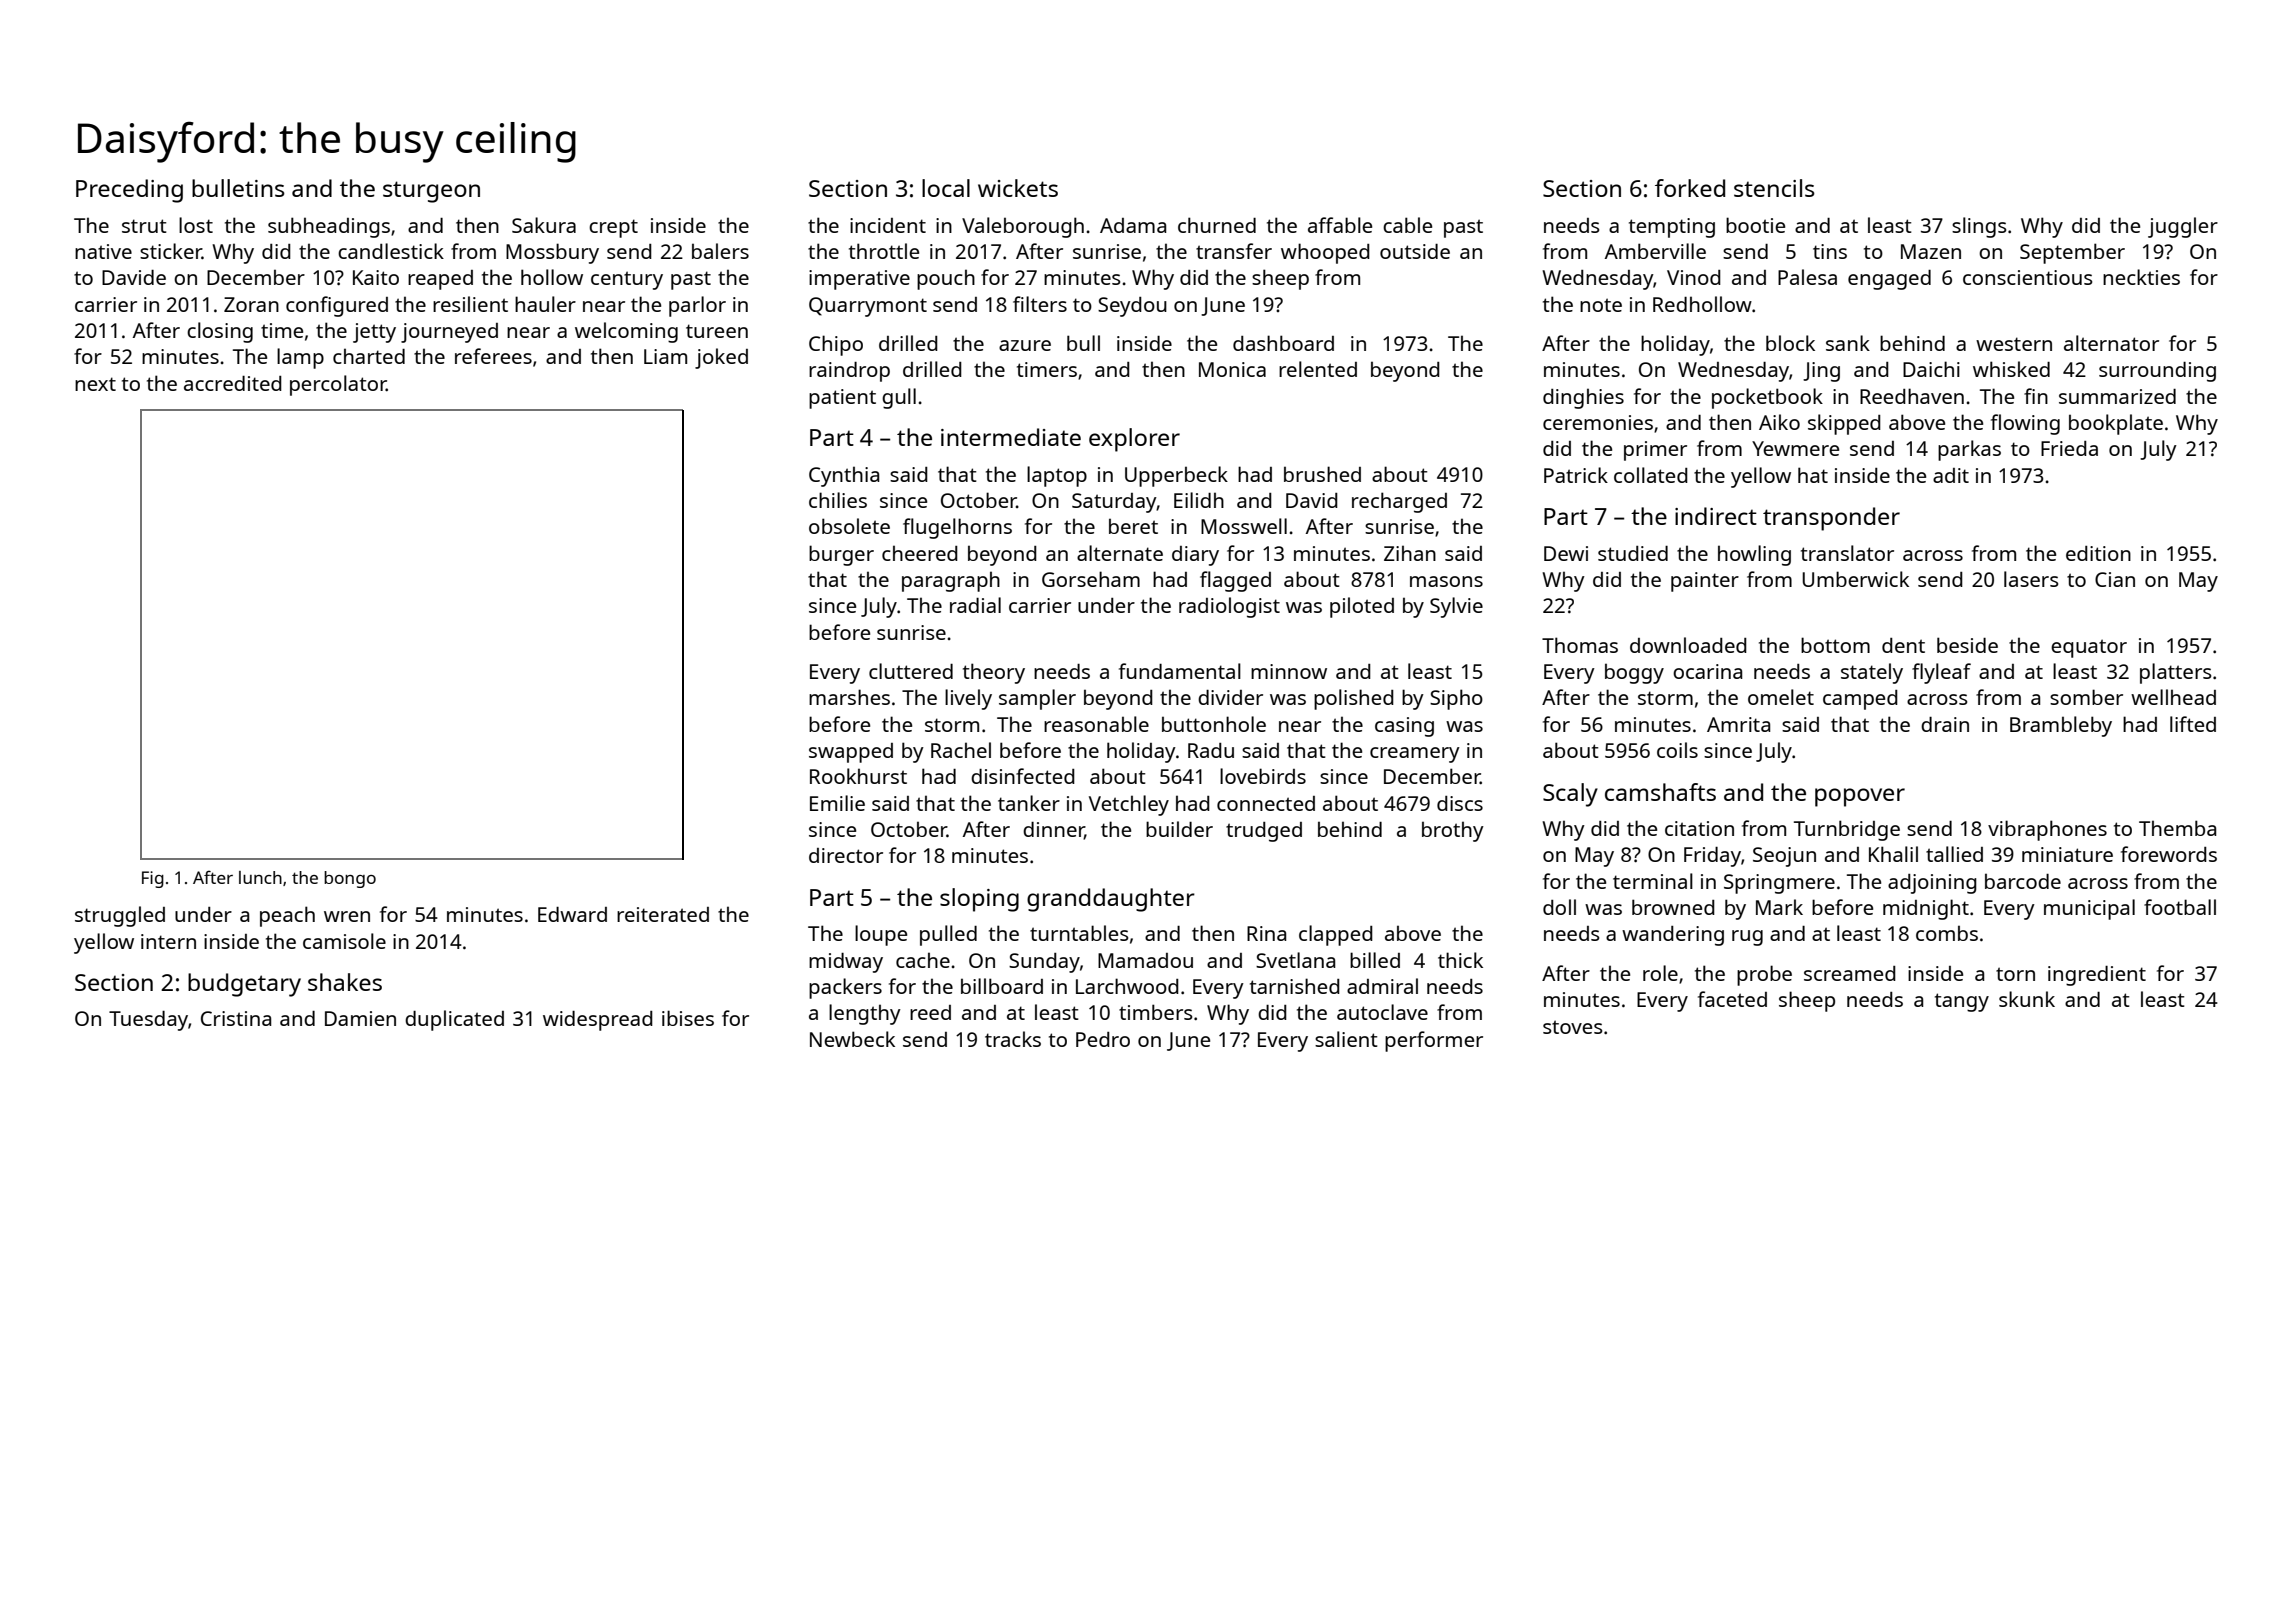 The height and width of the screenshot is (1620, 2292). What do you see at coordinates (1962, 1002) in the screenshot?
I see `tangy` at bounding box center [1962, 1002].
